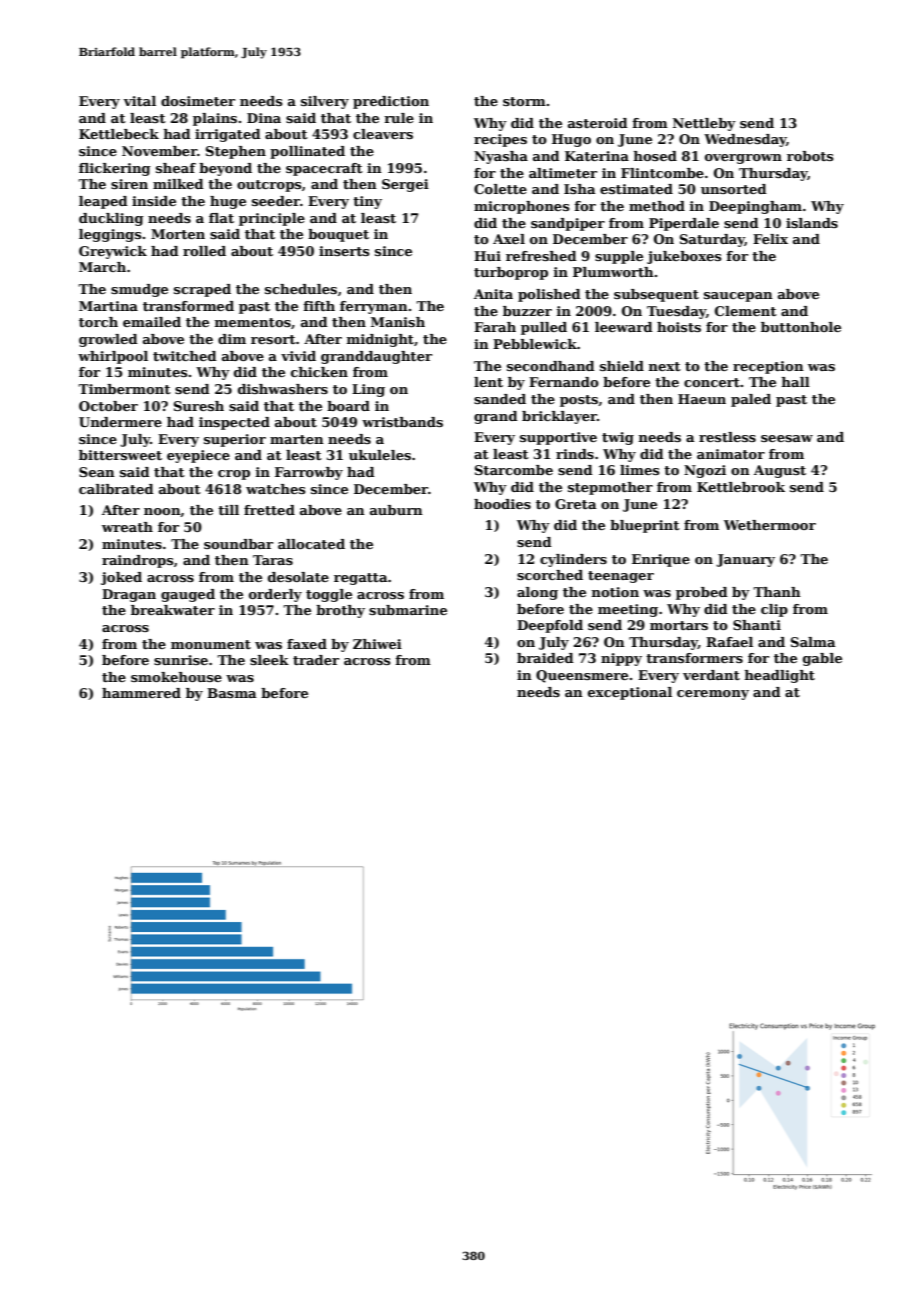 The height and width of the document is (1308, 924). I want to click on ukuleles, so click(380, 455).
